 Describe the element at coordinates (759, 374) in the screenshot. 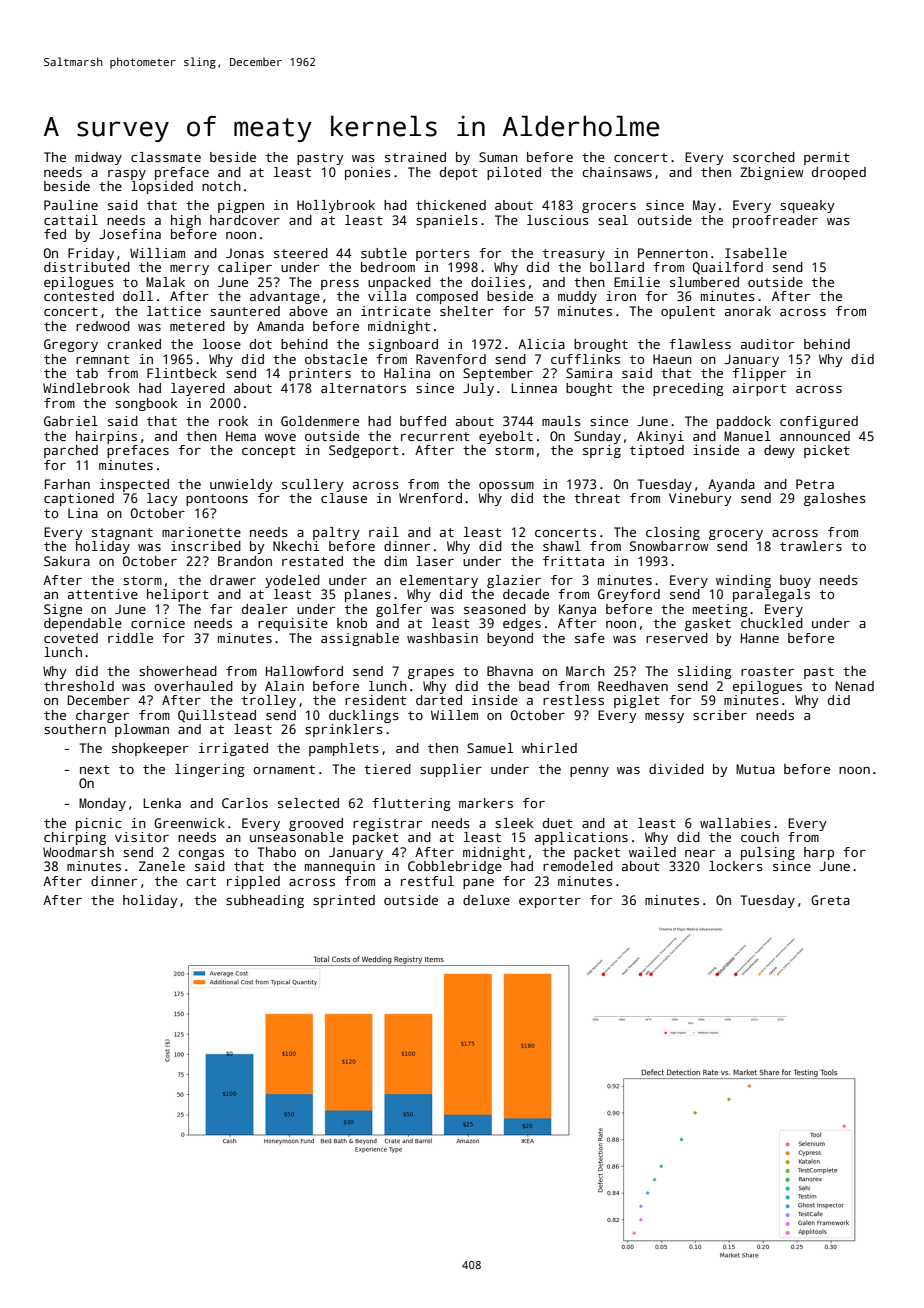

I see `flipper` at that location.
